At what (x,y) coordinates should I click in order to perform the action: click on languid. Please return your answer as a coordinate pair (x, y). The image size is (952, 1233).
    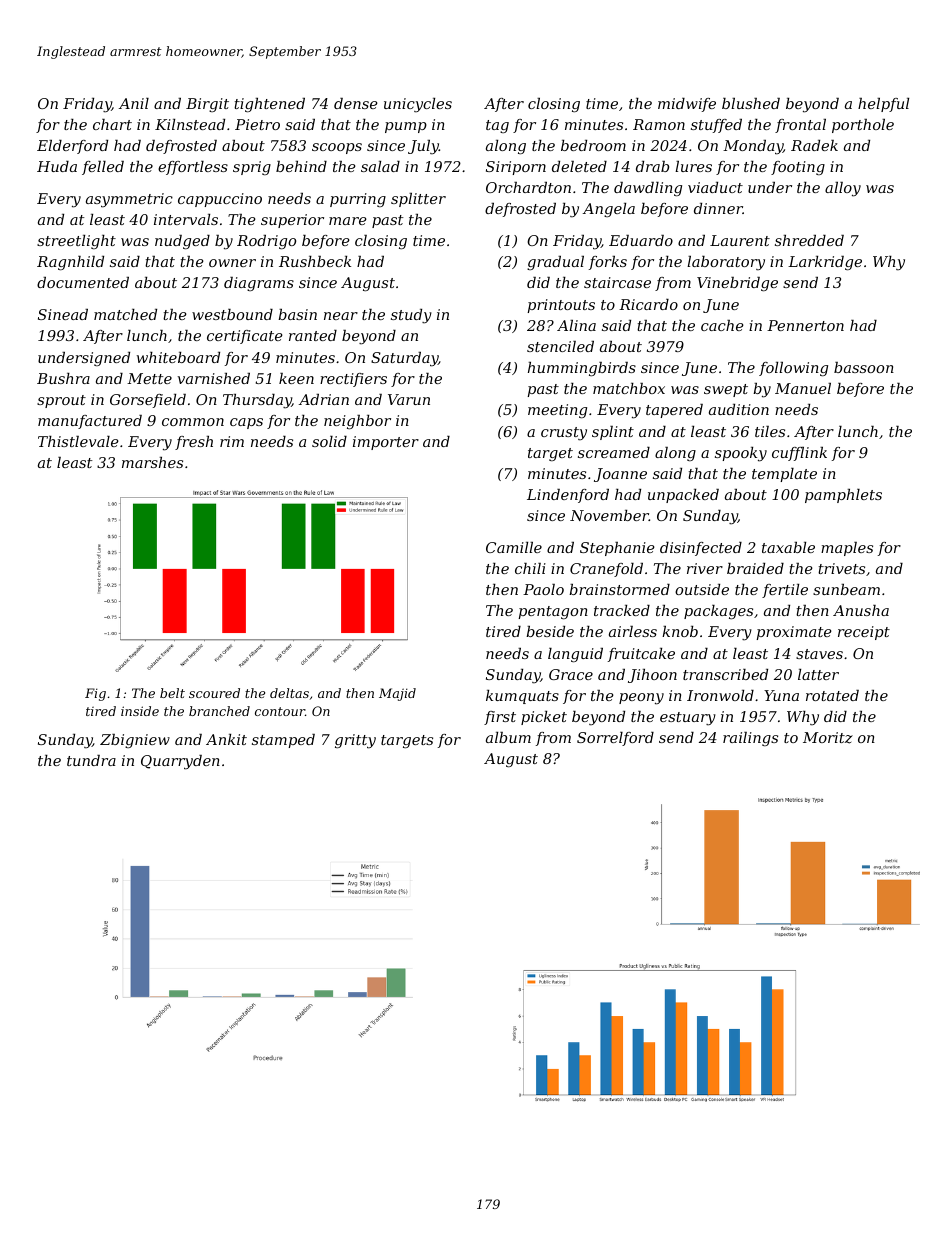
    Looking at the image, I should click on (575, 655).
